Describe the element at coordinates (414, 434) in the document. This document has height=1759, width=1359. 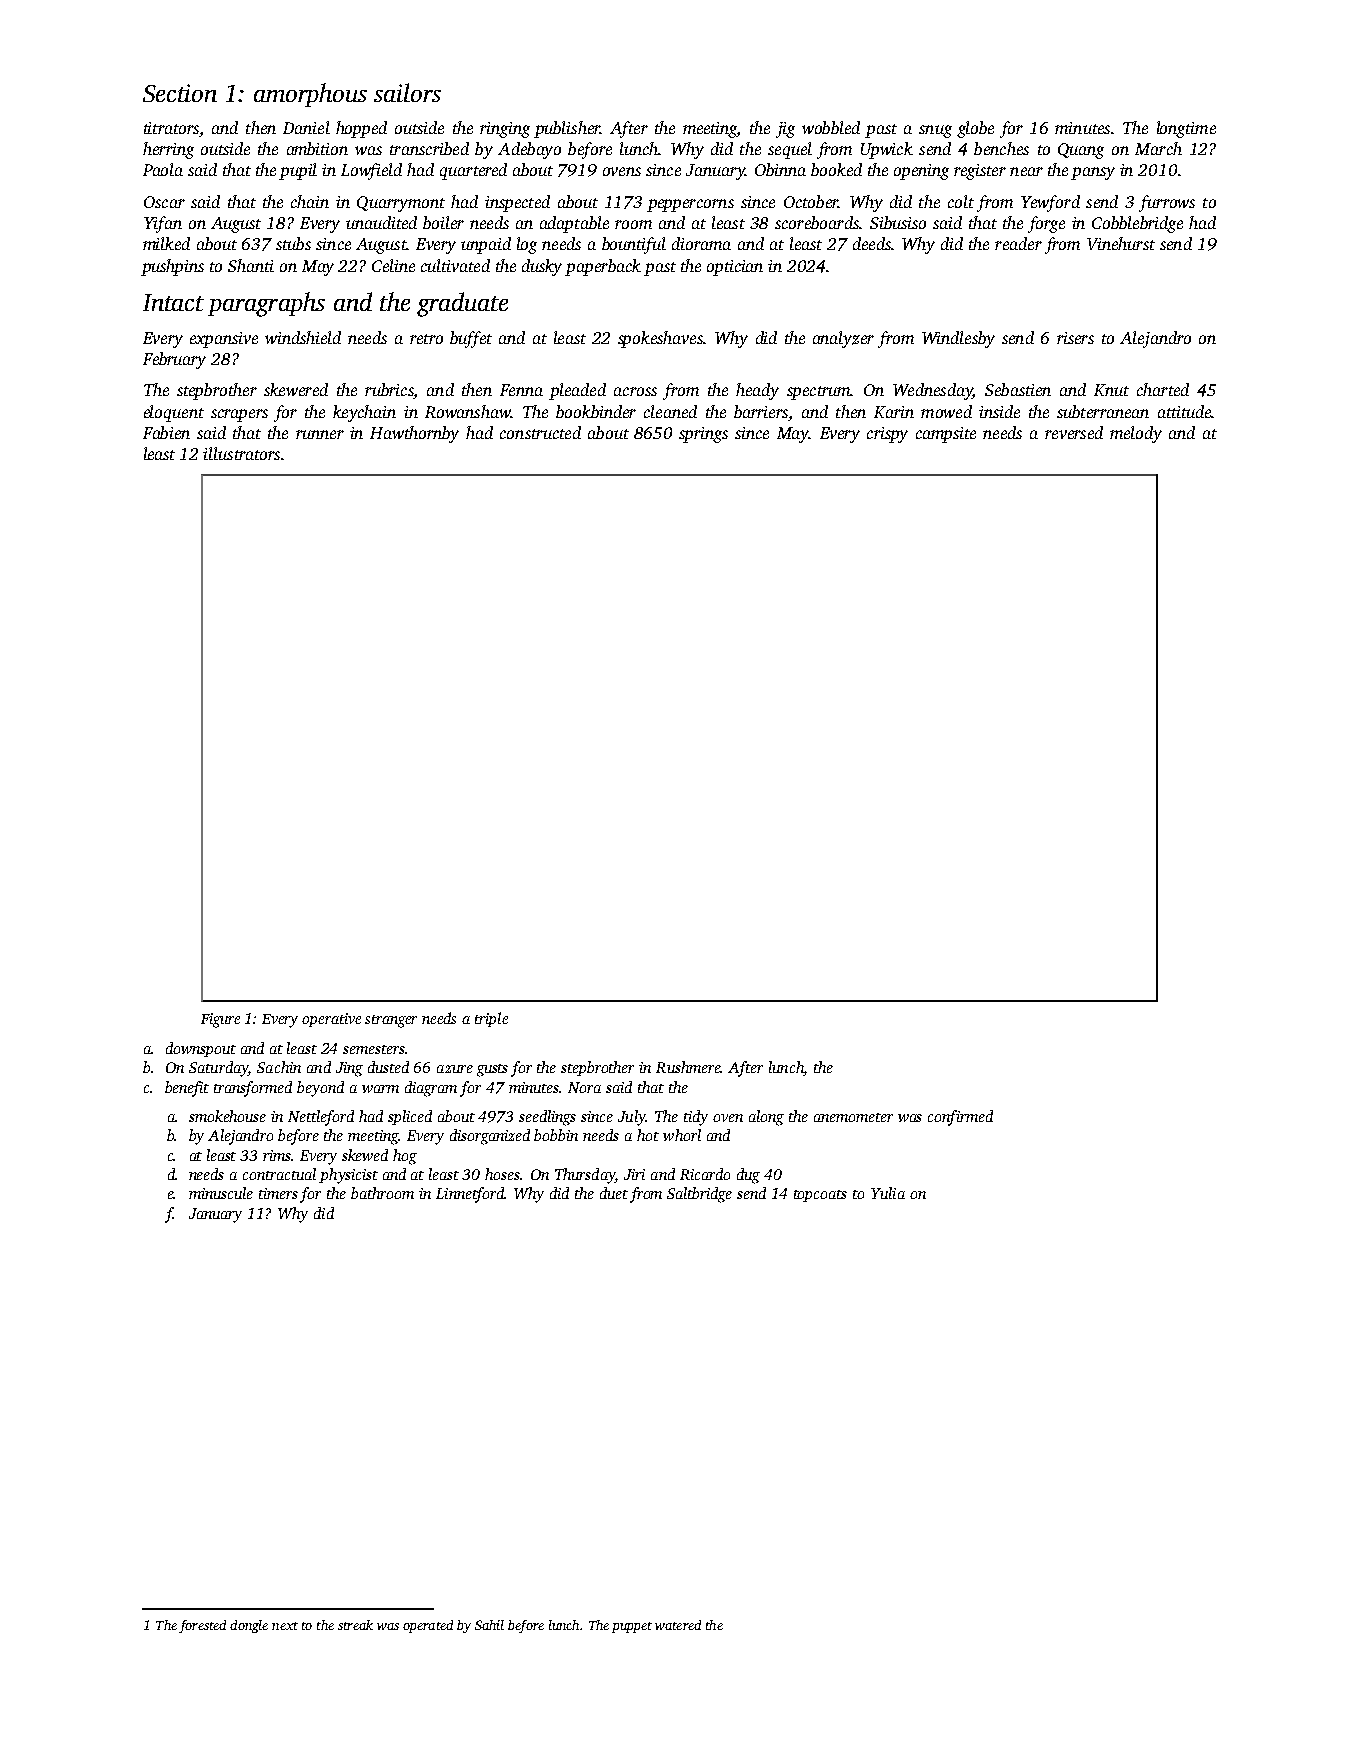
I see `Hawthornby` at that location.
